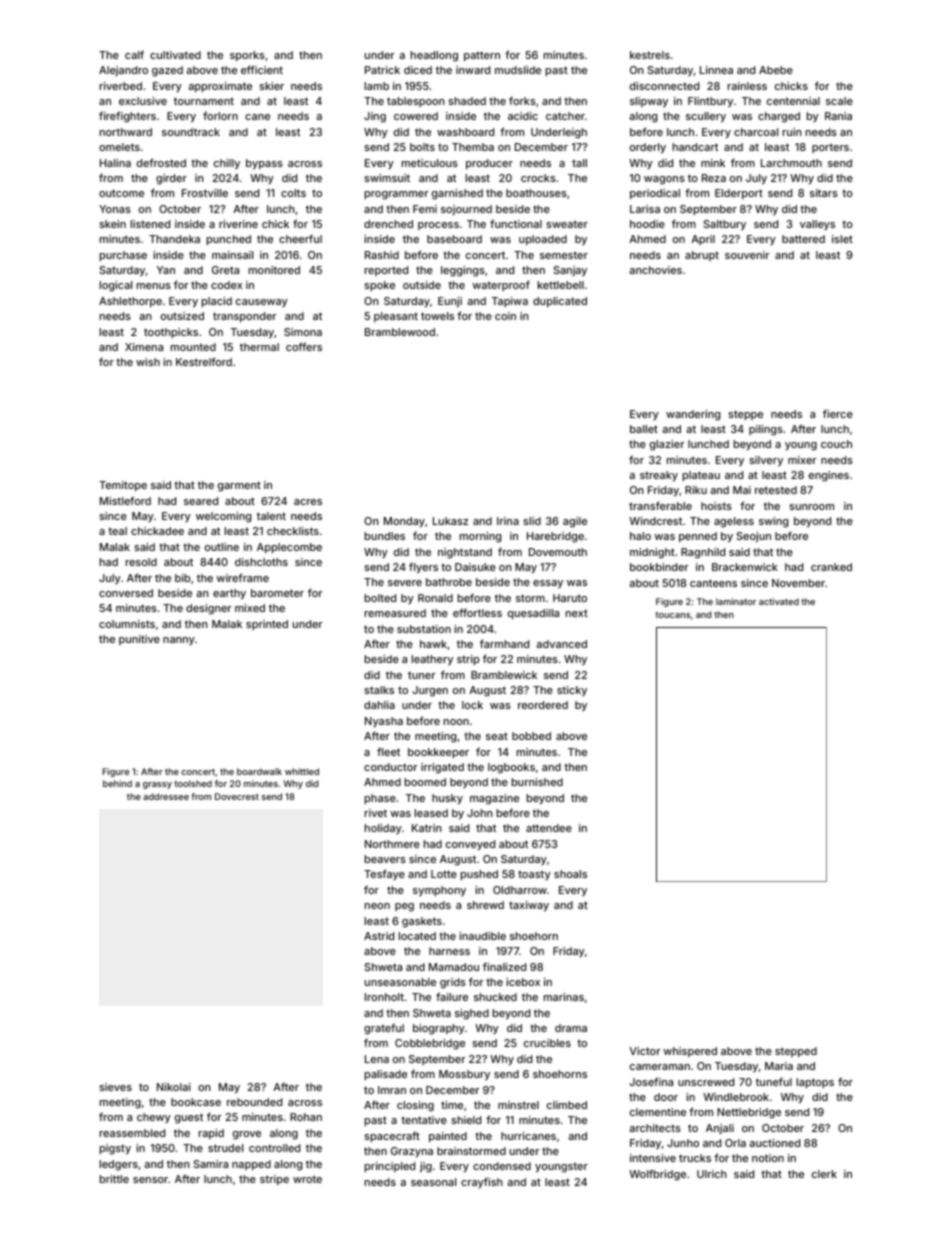 Image resolution: width=952 pixels, height=1233 pixels. What do you see at coordinates (824, 1174) in the screenshot?
I see `clerk` at bounding box center [824, 1174].
